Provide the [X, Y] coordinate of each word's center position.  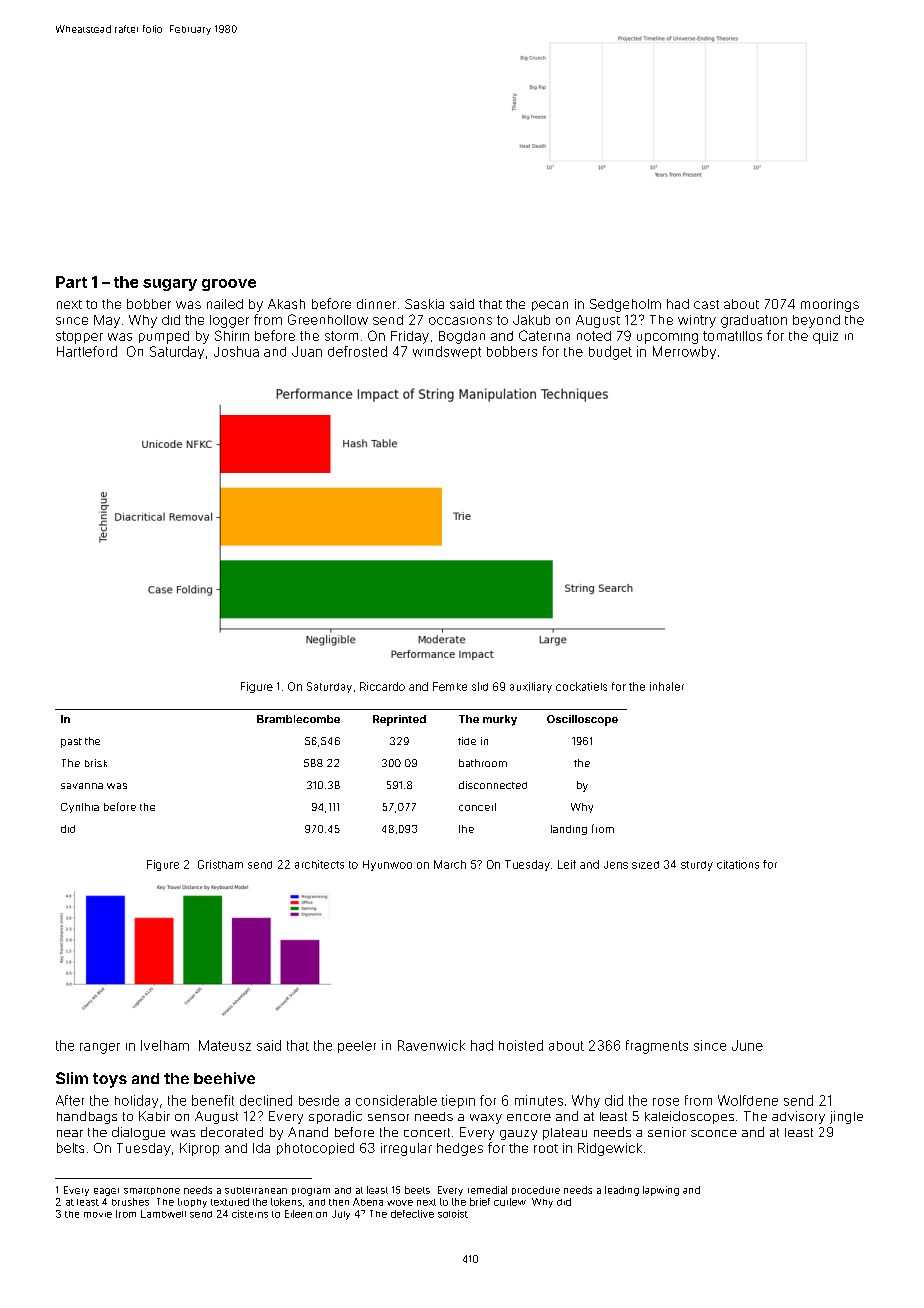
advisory [798, 1117]
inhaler [667, 686]
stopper [79, 337]
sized [645, 865]
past [71, 743]
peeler [357, 1047]
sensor [388, 1117]
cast [706, 304]
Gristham [220, 864]
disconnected [493, 785]
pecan [550, 306]
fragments [657, 1047]
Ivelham [165, 1045]
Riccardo [382, 686]
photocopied [315, 1149]
